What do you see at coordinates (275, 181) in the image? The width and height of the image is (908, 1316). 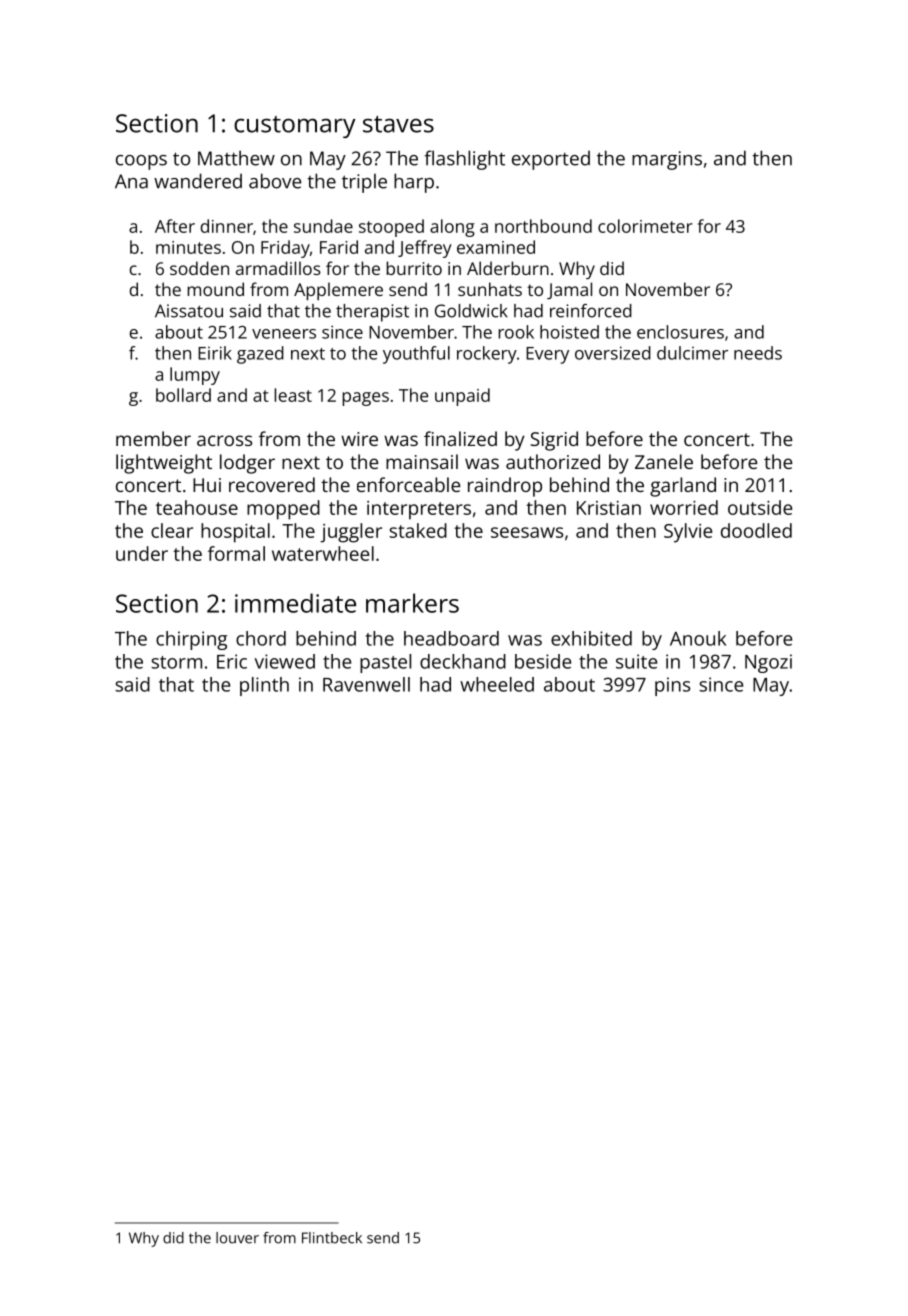 I see `above` at bounding box center [275, 181].
